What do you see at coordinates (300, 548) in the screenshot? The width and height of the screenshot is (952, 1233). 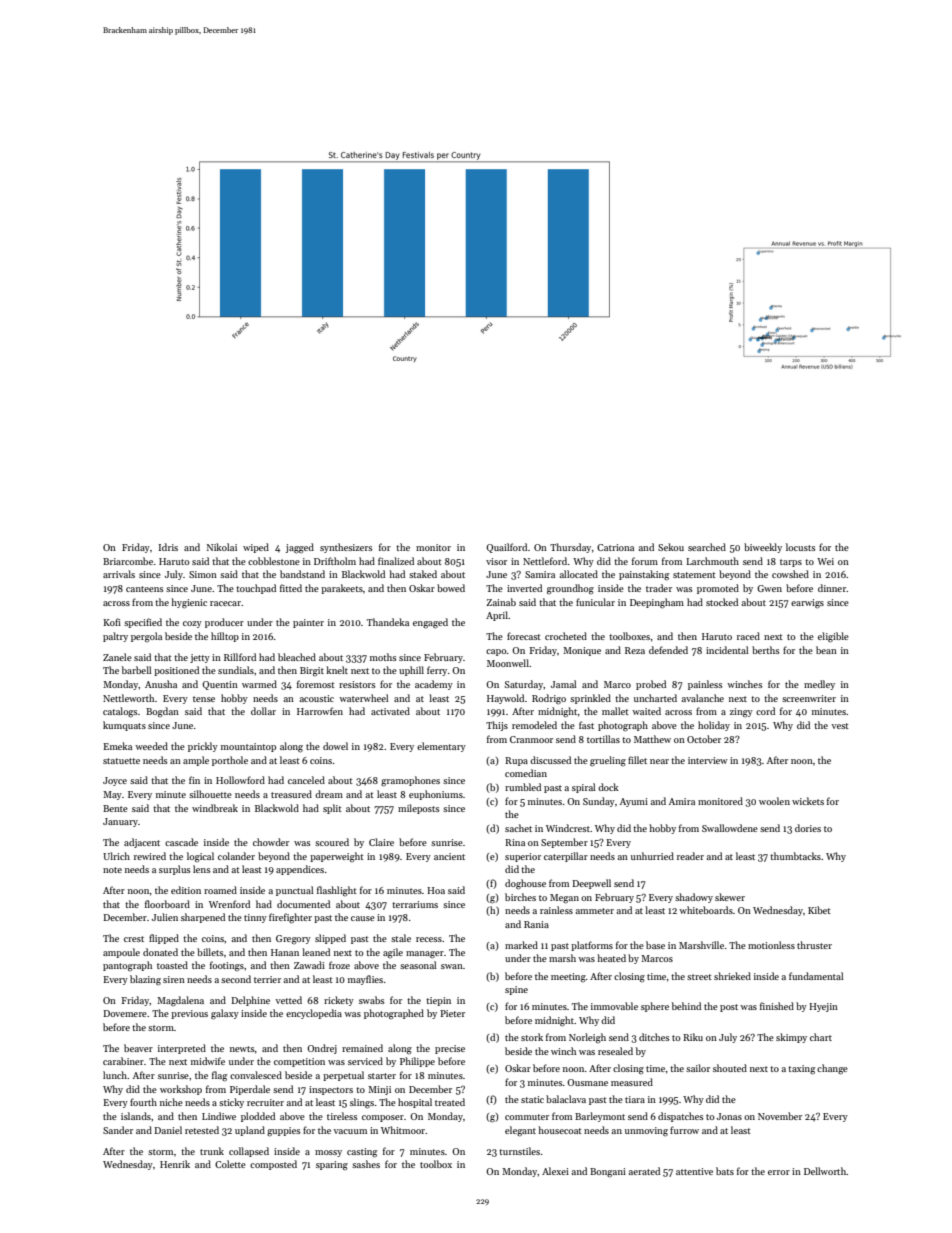 I see `jagged` at bounding box center [300, 548].
